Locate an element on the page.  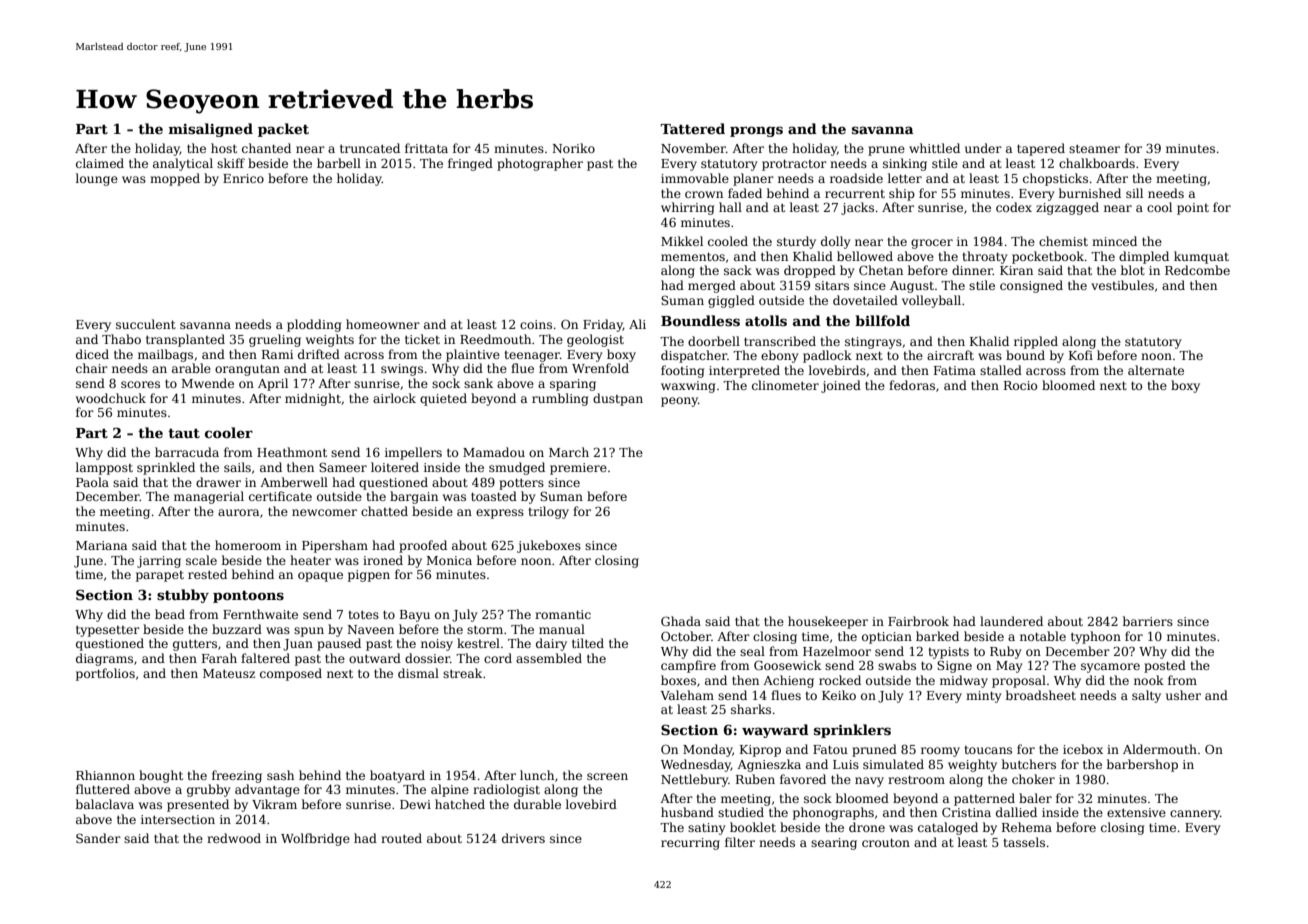
steamer is located at coordinates (1094, 149).
